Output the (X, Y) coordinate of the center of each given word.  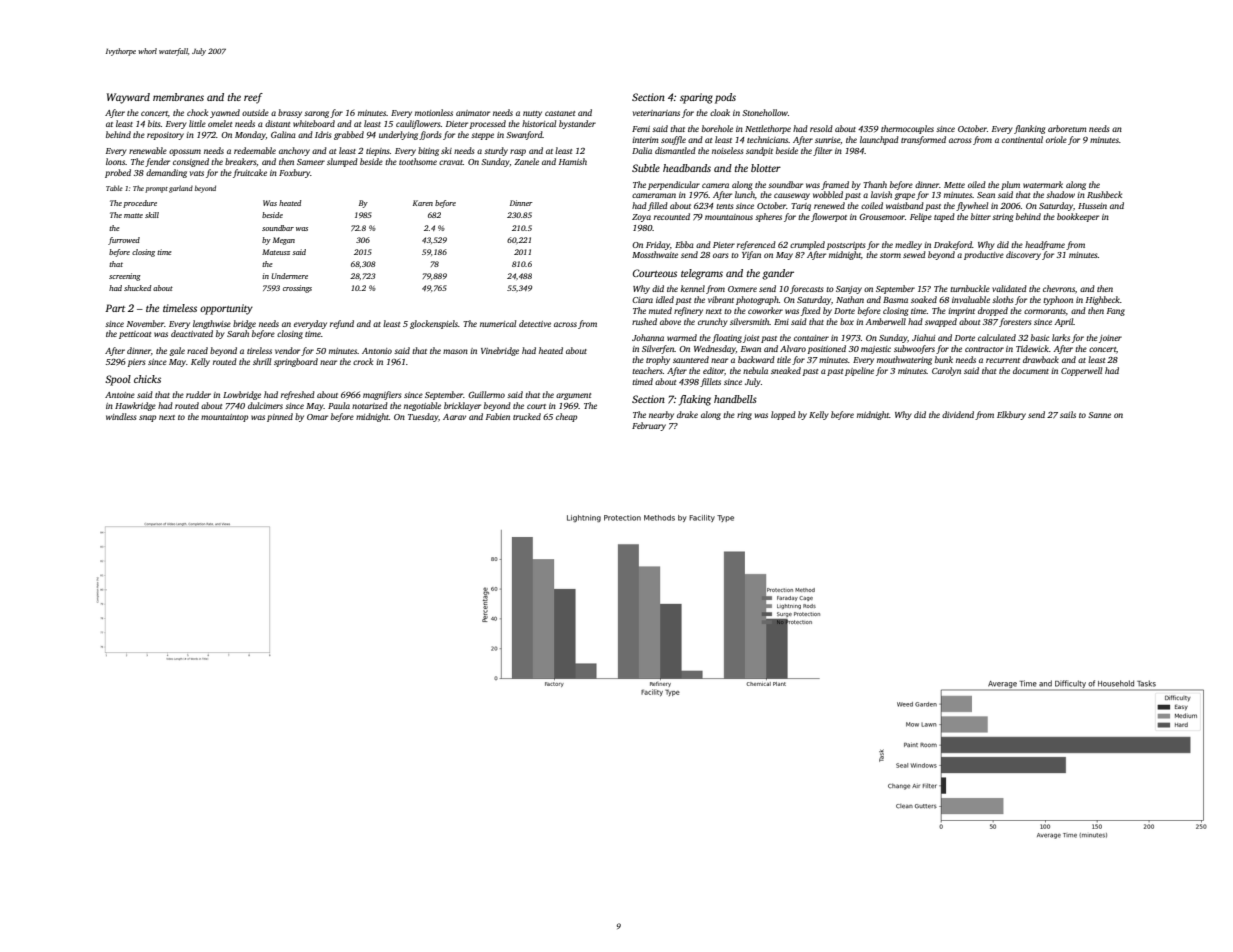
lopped (783, 415)
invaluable (971, 299)
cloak (720, 112)
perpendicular (674, 185)
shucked (137, 288)
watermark (1043, 184)
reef (253, 98)
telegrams (702, 274)
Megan (284, 241)
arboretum (1067, 128)
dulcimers (265, 405)
